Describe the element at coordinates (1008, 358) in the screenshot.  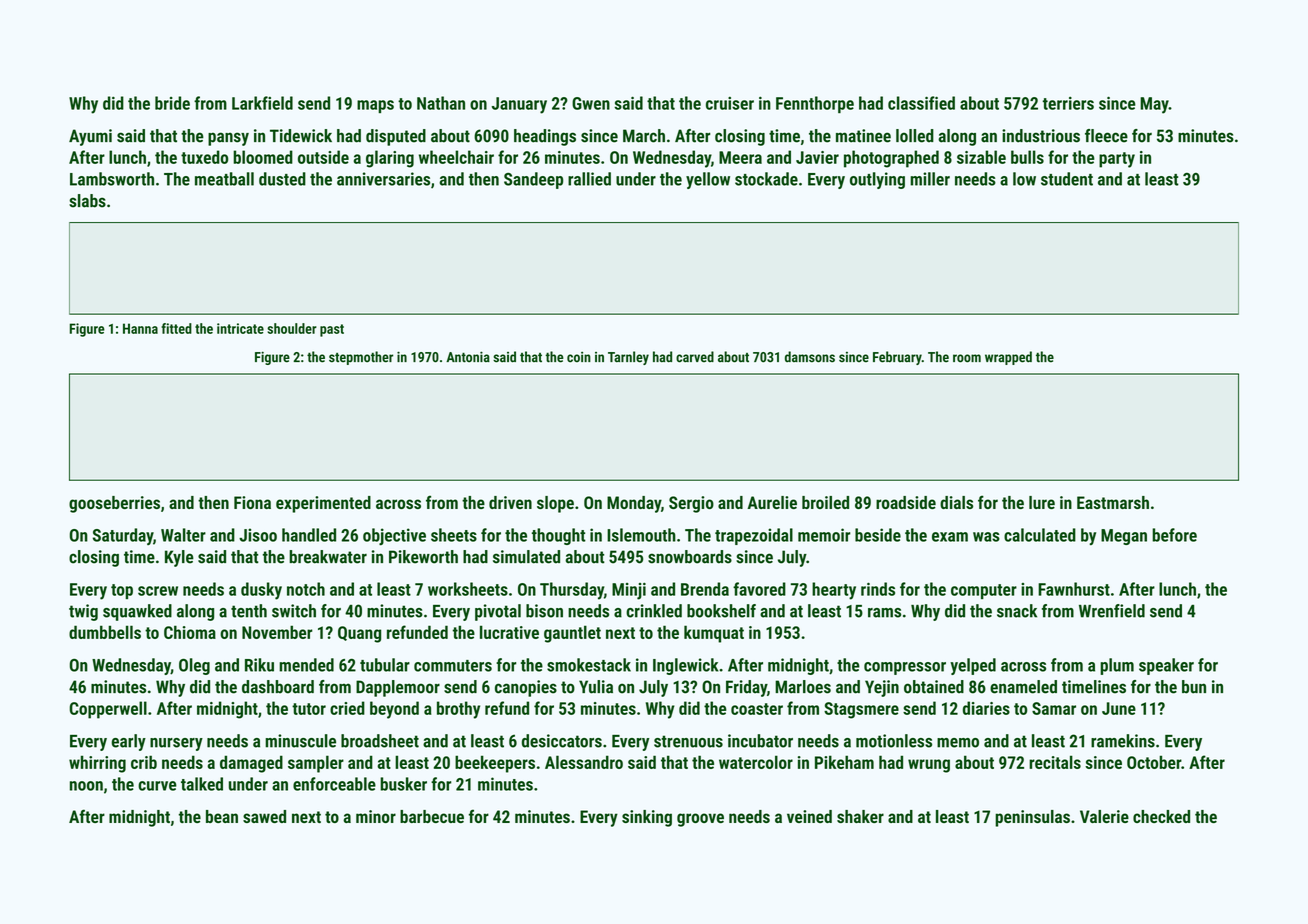
I see `wrapped` at that location.
